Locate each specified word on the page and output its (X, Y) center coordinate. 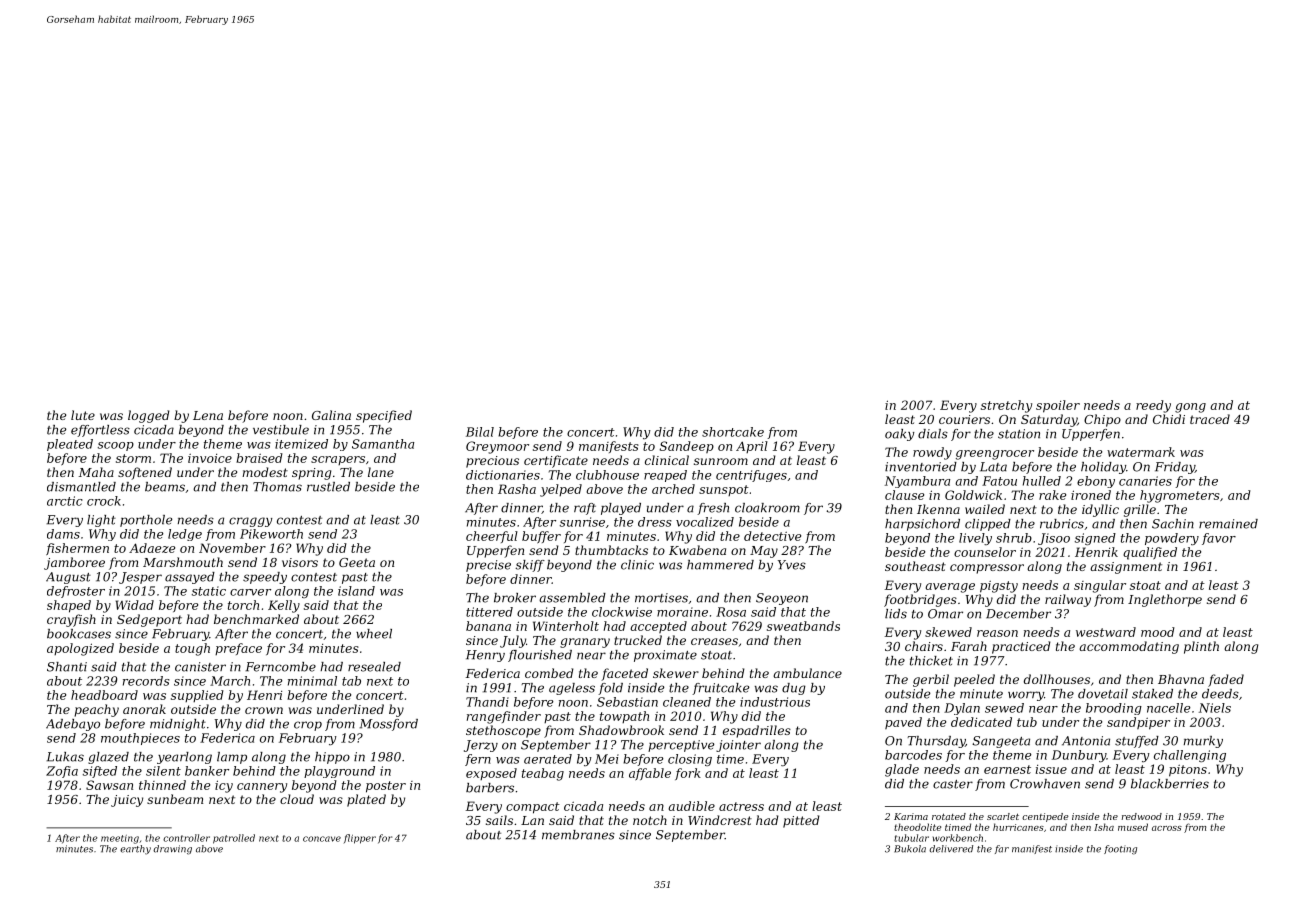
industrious (775, 702)
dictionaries (503, 475)
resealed (374, 667)
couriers (964, 419)
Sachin (1173, 524)
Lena (208, 415)
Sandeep (687, 447)
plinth (1201, 647)
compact (533, 808)
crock (104, 501)
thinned (162, 785)
